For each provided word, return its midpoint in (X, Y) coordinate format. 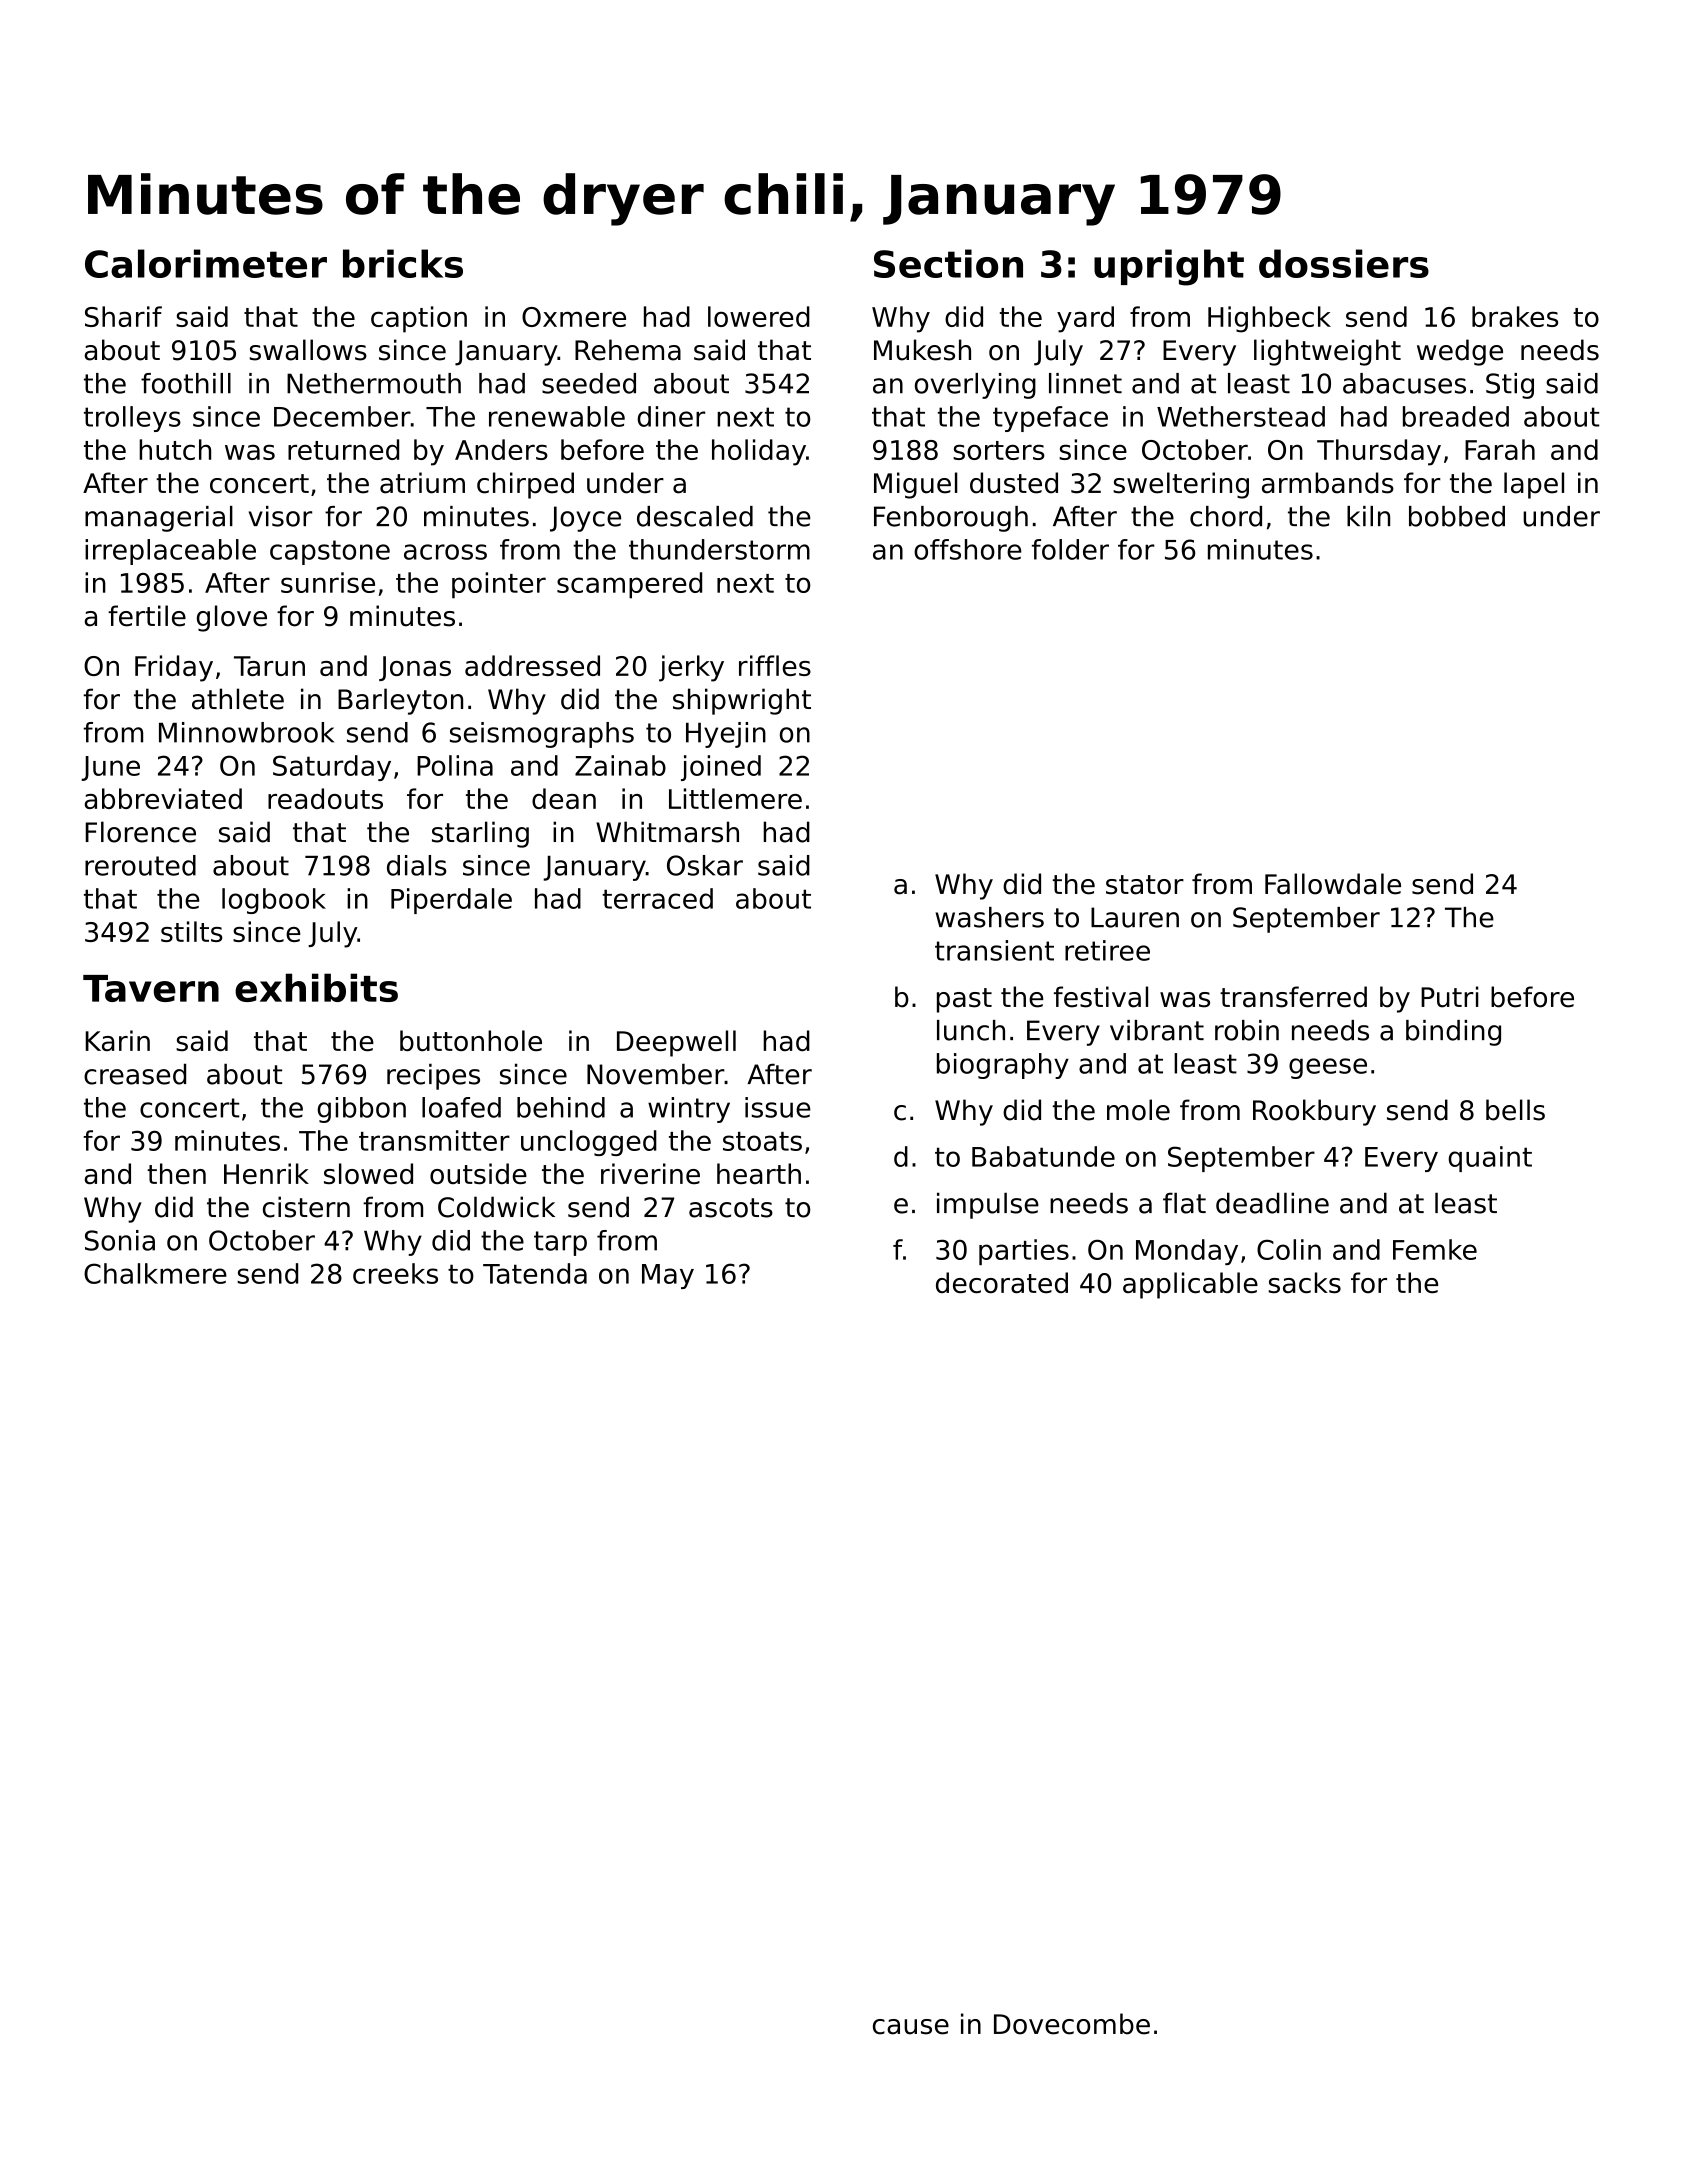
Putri (1450, 997)
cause (911, 2027)
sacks (1305, 1282)
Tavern (151, 988)
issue (778, 1107)
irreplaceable (170, 552)
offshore (968, 549)
